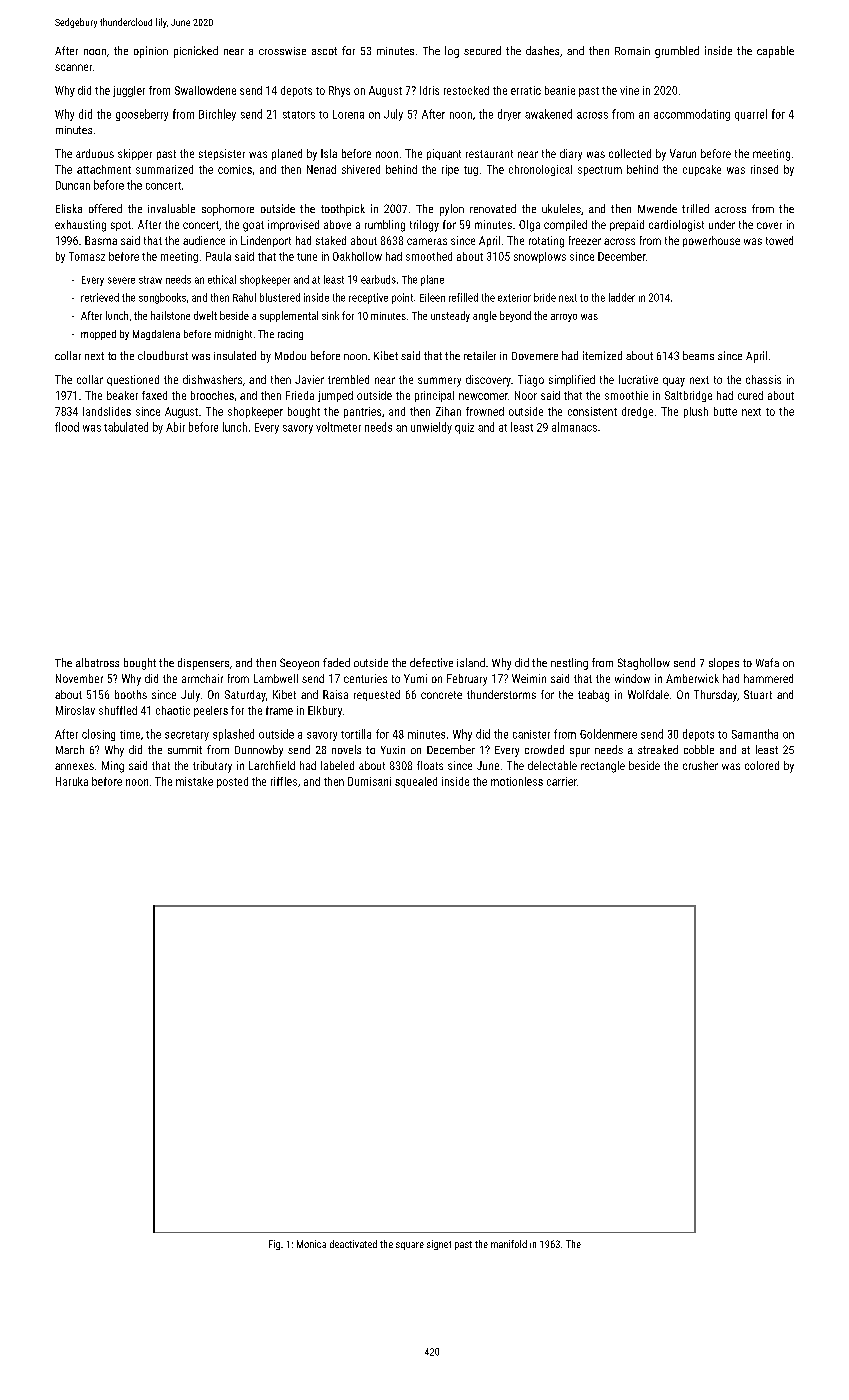  Describe the element at coordinates (67, 427) in the screenshot. I see `flood` at that location.
